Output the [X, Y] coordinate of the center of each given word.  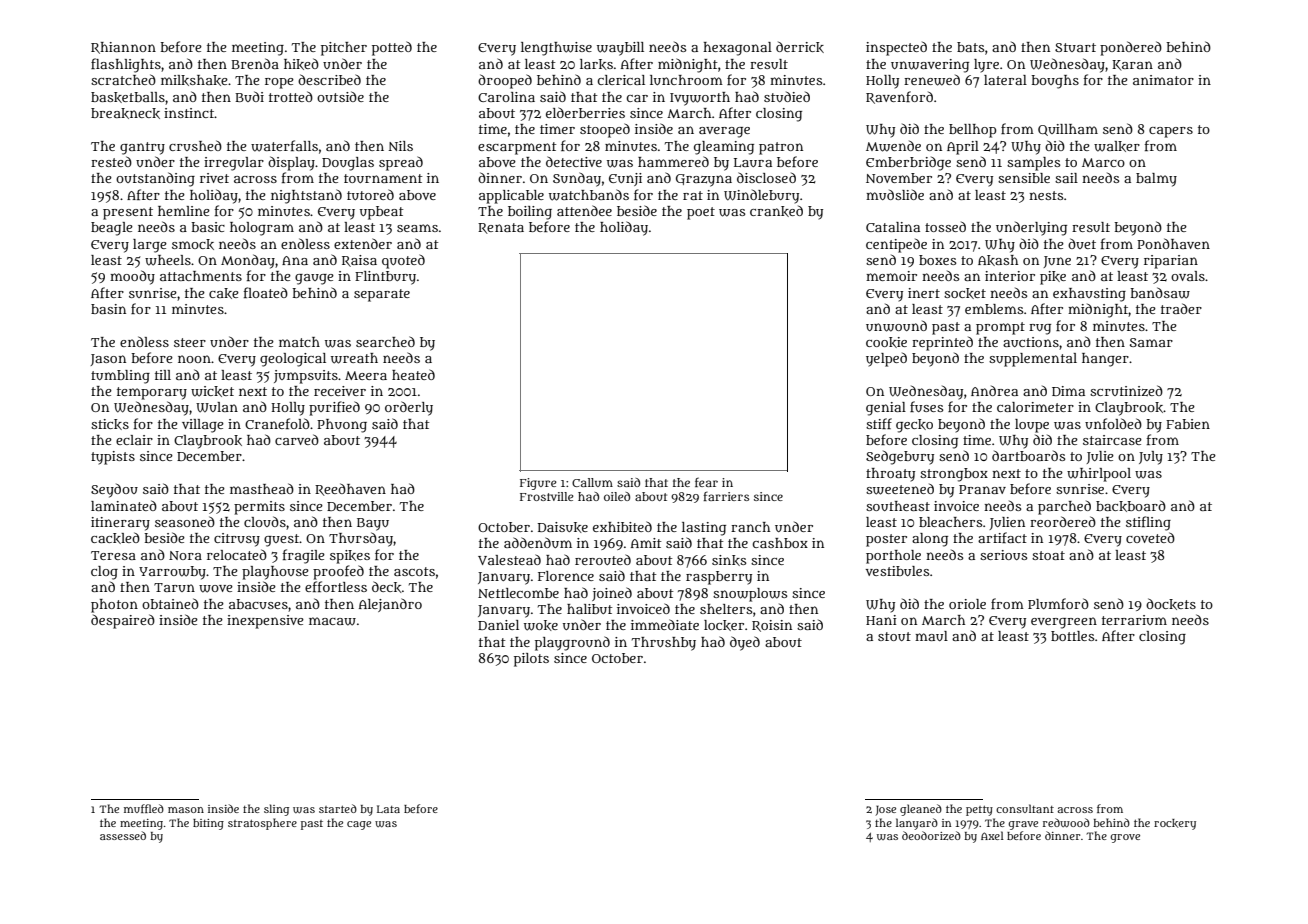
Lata [388, 809]
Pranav [982, 489]
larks [596, 64]
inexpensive [265, 622]
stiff [879, 423]
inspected [896, 48]
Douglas [348, 164]
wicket [212, 391]
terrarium [1134, 620]
